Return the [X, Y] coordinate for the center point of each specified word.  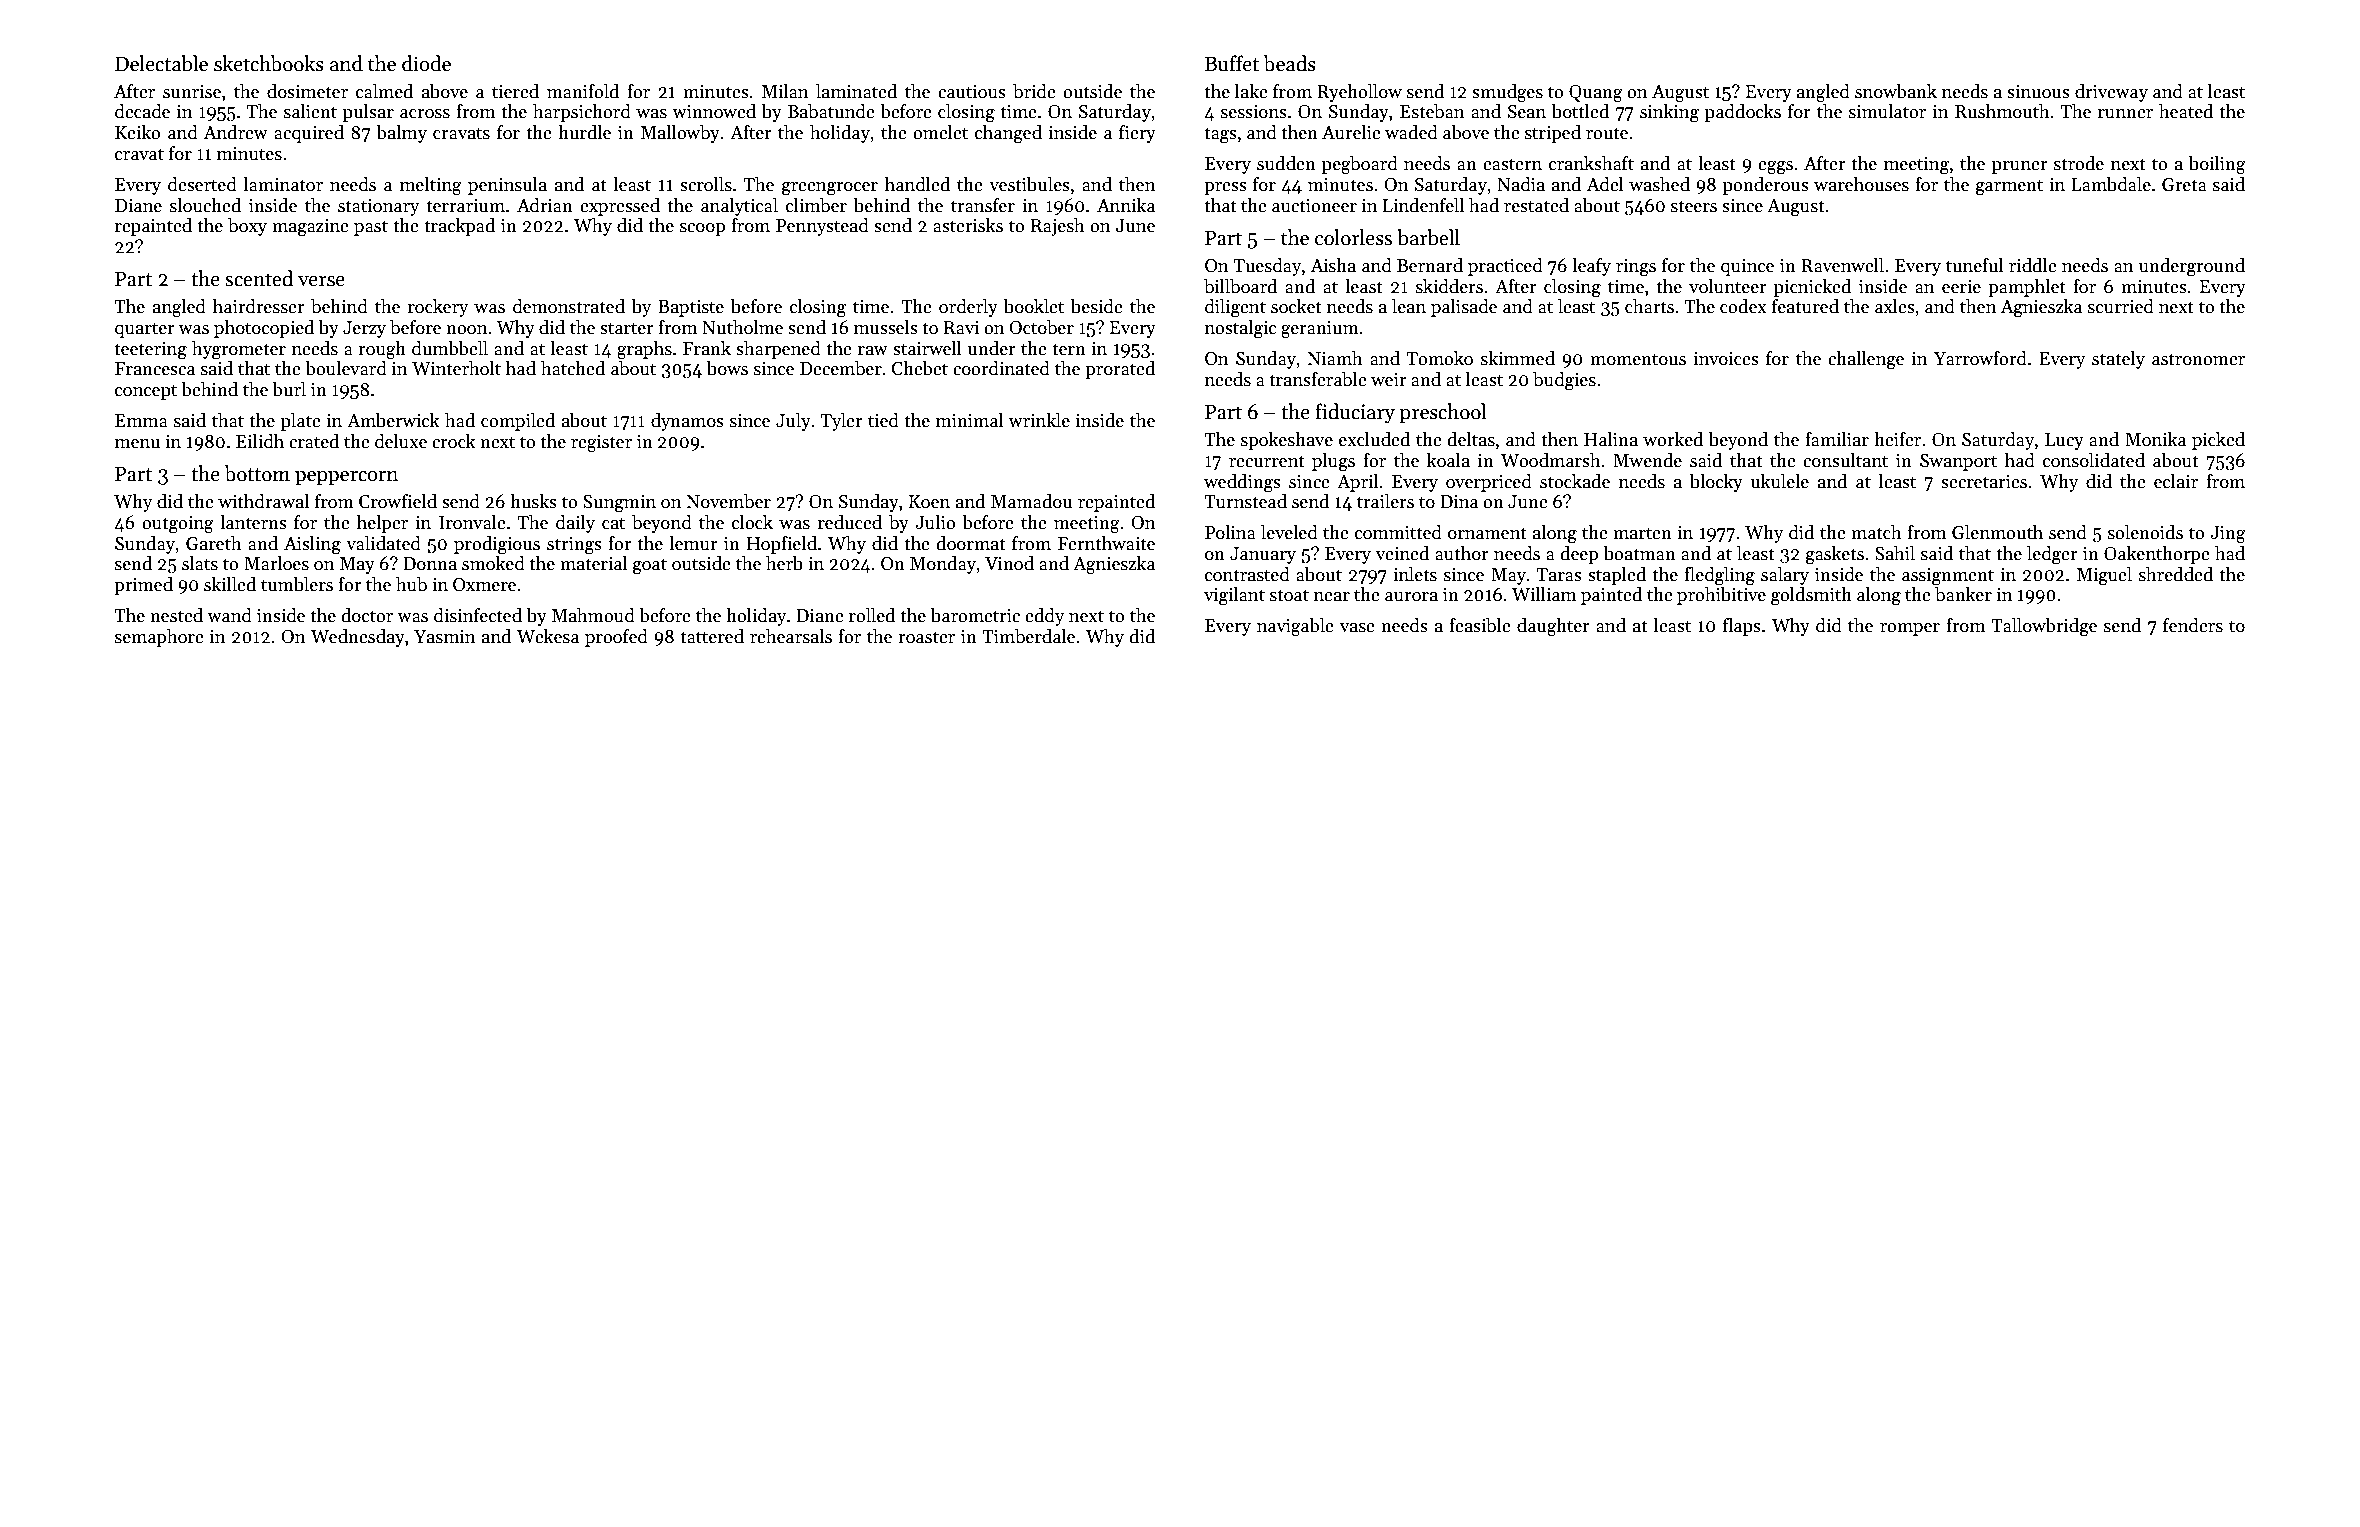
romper [1910, 629]
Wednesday [358, 638]
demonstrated [569, 306]
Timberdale [1028, 636]
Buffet [1232, 63]
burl [289, 389]
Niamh [1335, 358]
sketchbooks [269, 63]
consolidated [2094, 460]
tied [883, 420]
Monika [2155, 439]
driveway [2111, 93]
